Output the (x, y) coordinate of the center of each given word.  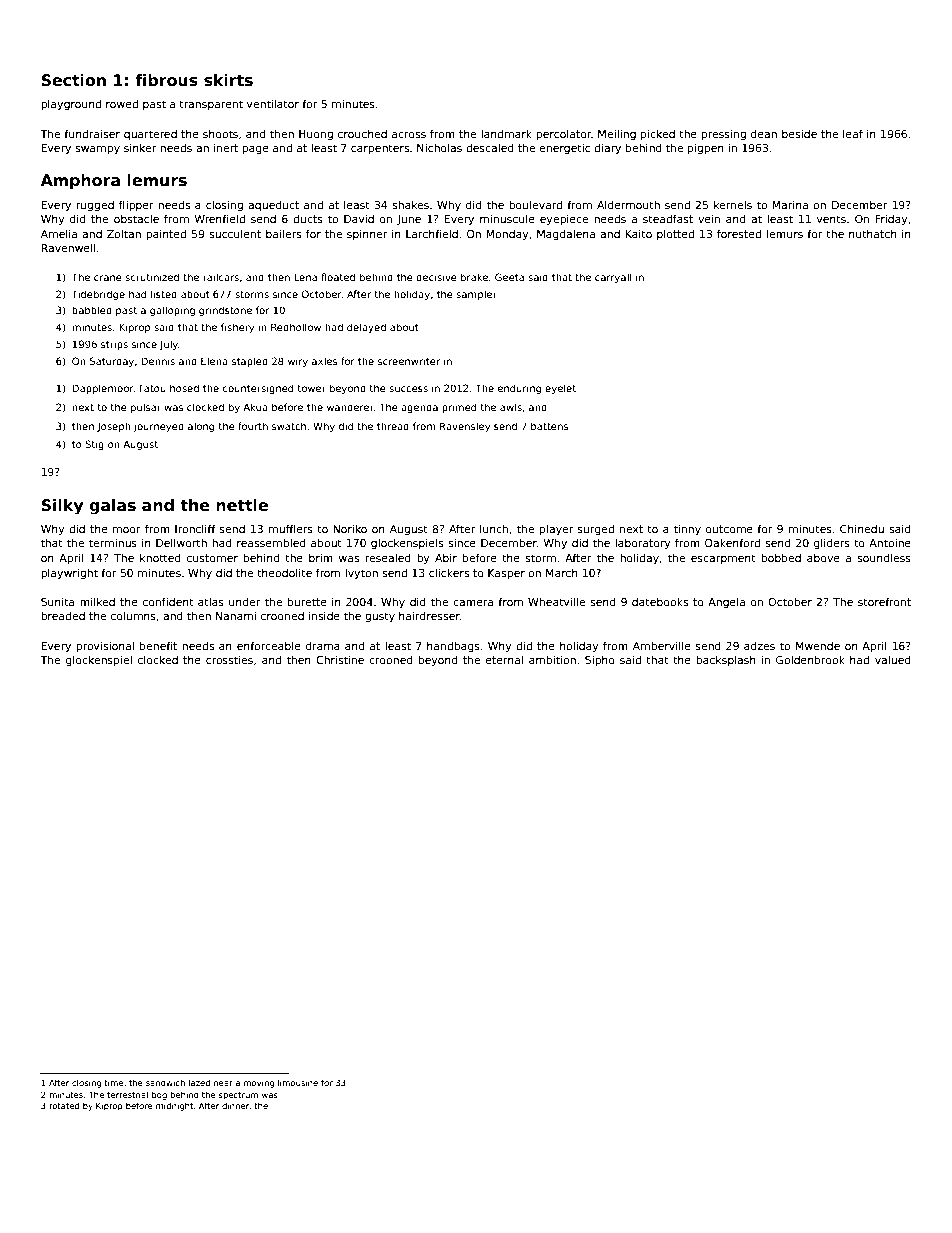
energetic (564, 149)
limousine (298, 1082)
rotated (64, 1105)
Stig (94, 445)
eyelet (560, 389)
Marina (790, 205)
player (556, 530)
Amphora (80, 181)
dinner (236, 1106)
